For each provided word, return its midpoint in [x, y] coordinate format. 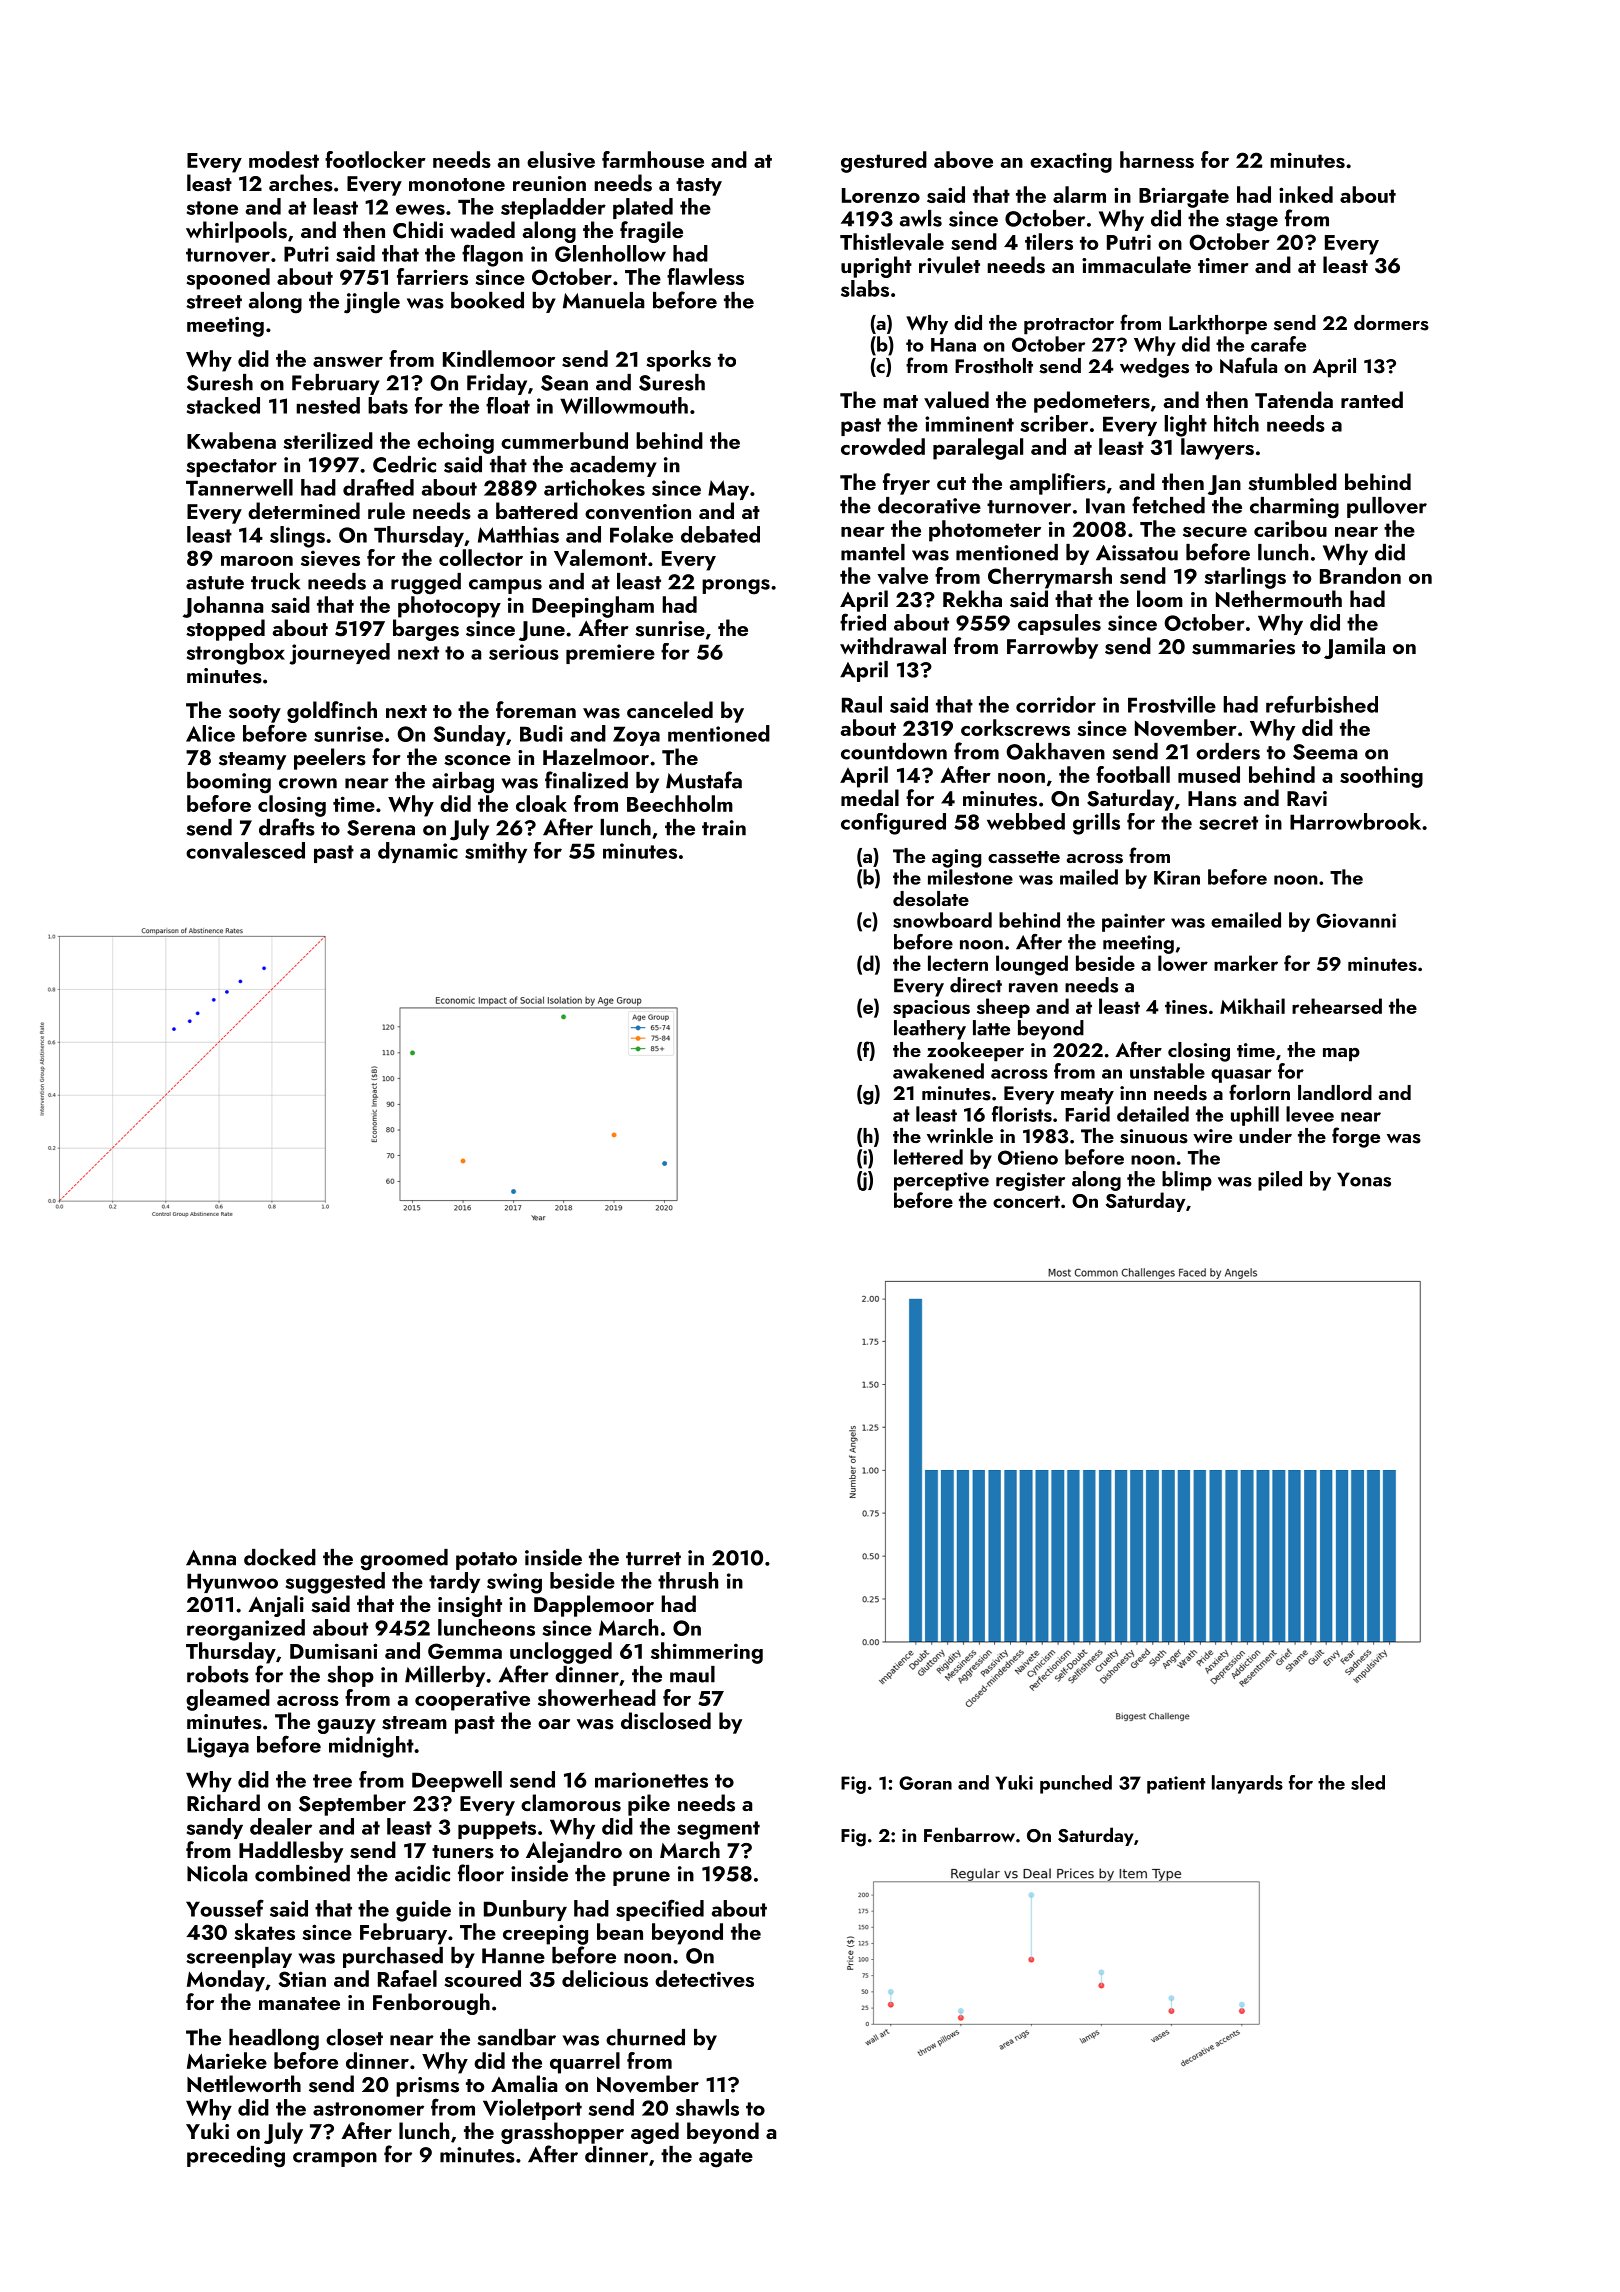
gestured [884, 162]
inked [1306, 194]
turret [653, 1559]
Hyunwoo [232, 1583]
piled [1280, 1181]
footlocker [375, 159]
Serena [381, 828]
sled [1368, 1782]
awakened [938, 1071]
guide [423, 1911]
